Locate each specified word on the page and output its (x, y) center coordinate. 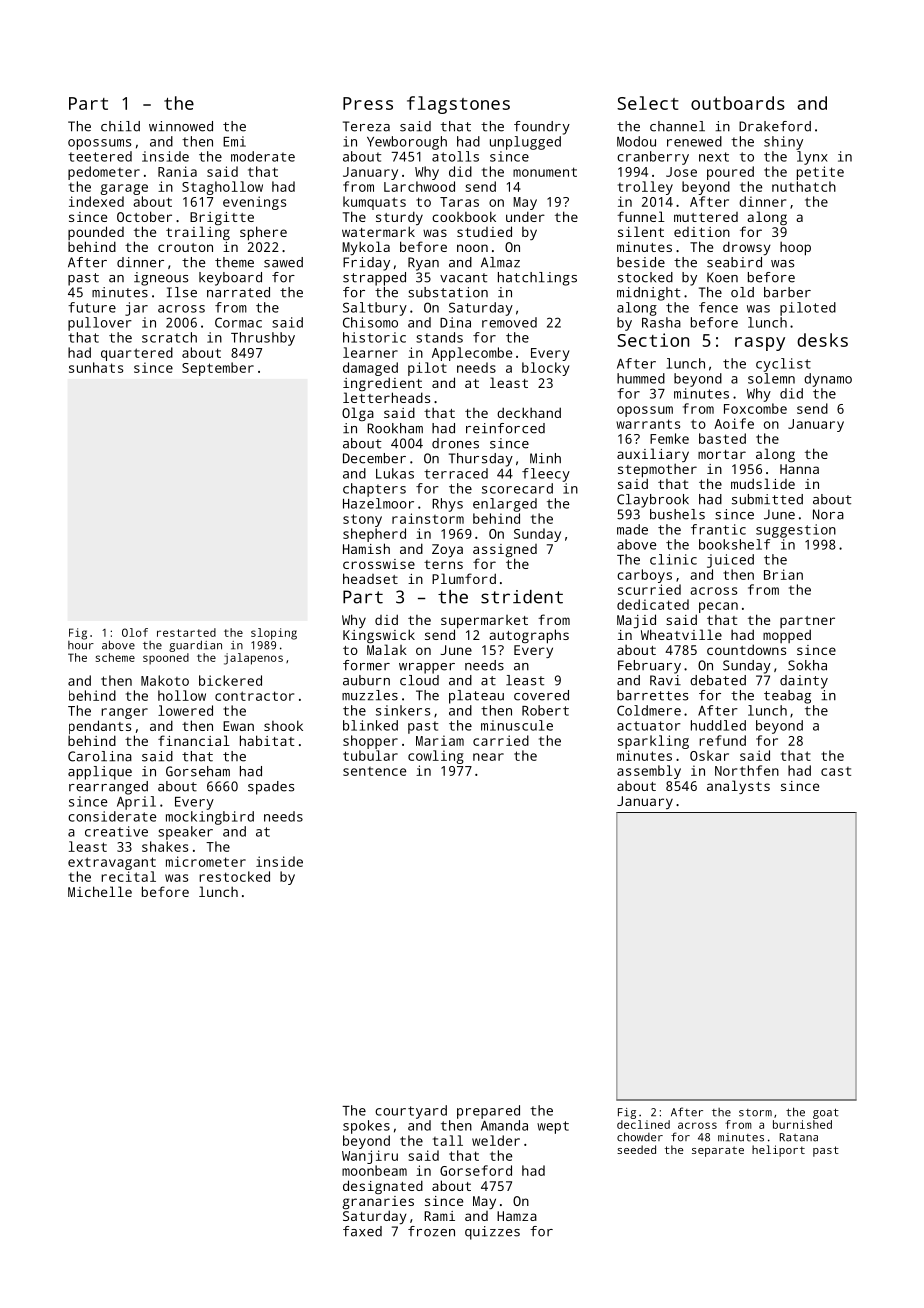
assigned (505, 550)
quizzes (492, 1233)
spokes (366, 1127)
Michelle (100, 891)
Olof (135, 632)
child (120, 126)
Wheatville (681, 634)
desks (822, 340)
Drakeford (775, 126)
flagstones (458, 105)
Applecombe (472, 354)
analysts (738, 787)
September (218, 369)
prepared (488, 1112)
